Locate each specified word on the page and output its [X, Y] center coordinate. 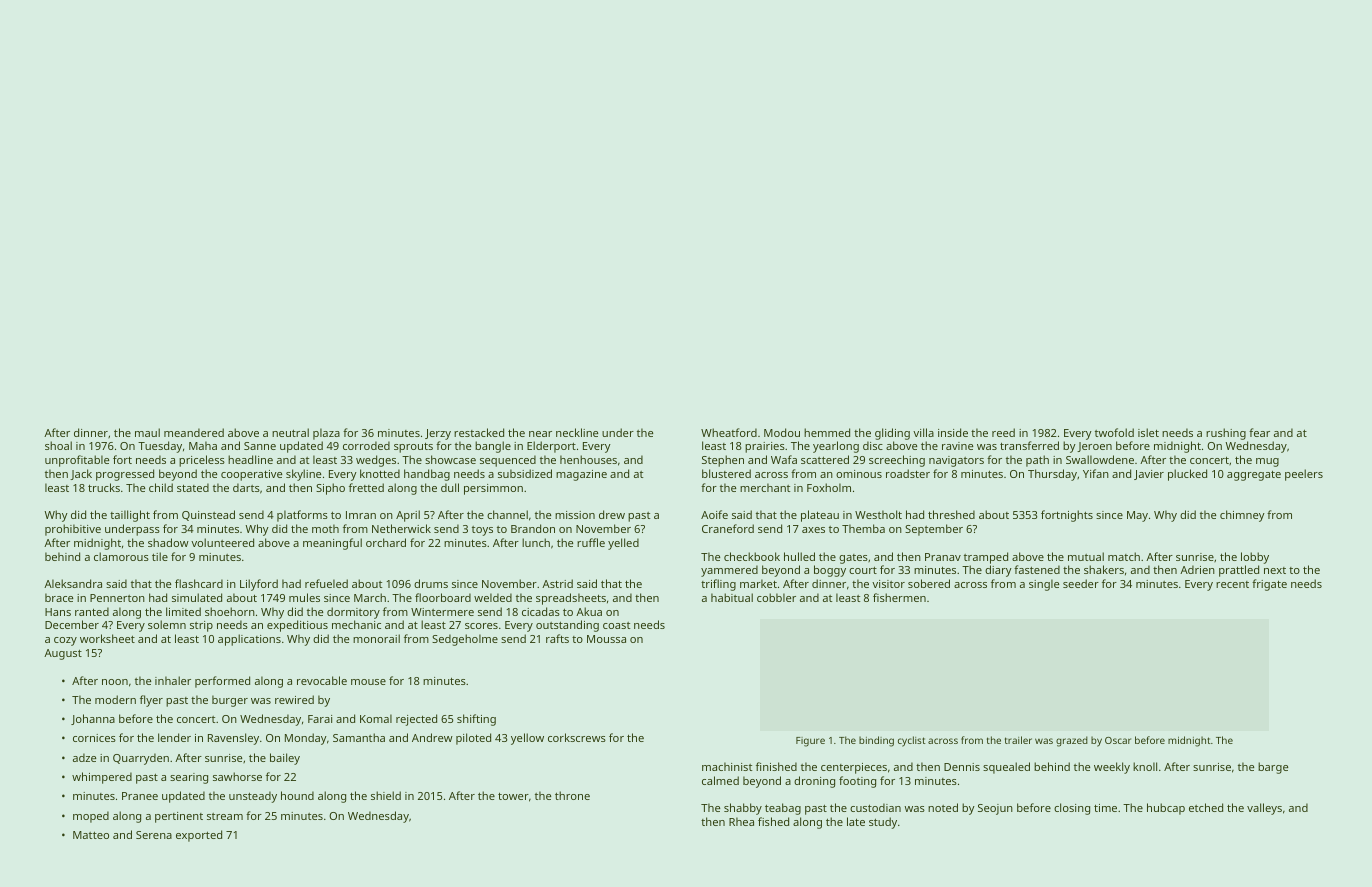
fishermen [899, 597]
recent [1232, 584]
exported [199, 836]
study [883, 823]
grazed [1072, 741]
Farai [320, 719]
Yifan [1096, 473]
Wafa [784, 459]
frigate [1269, 585]
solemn [167, 624]
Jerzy [438, 434]
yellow [527, 739]
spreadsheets [571, 599]
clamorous [121, 556]
